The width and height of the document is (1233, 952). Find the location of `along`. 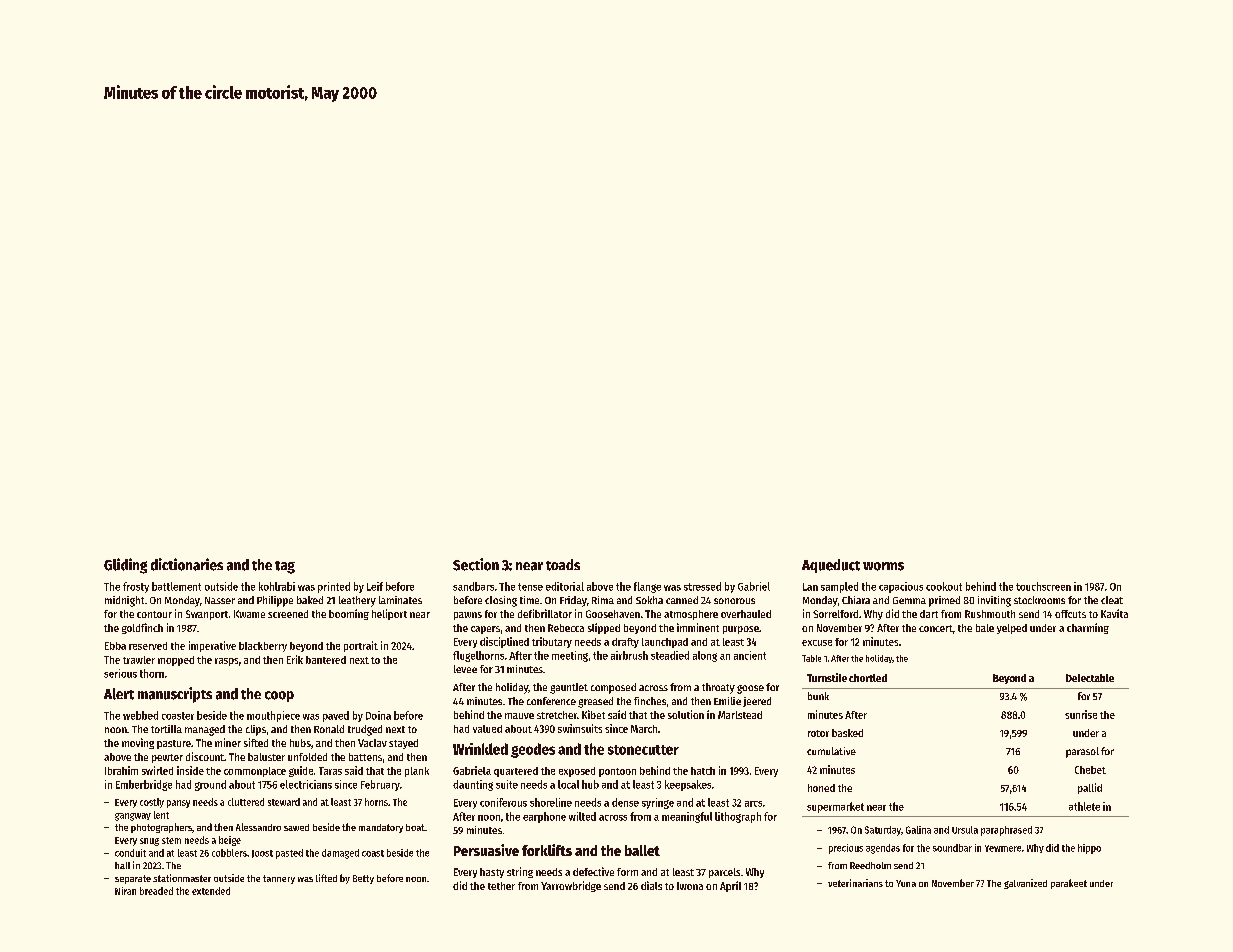

along is located at coordinates (705, 656).
